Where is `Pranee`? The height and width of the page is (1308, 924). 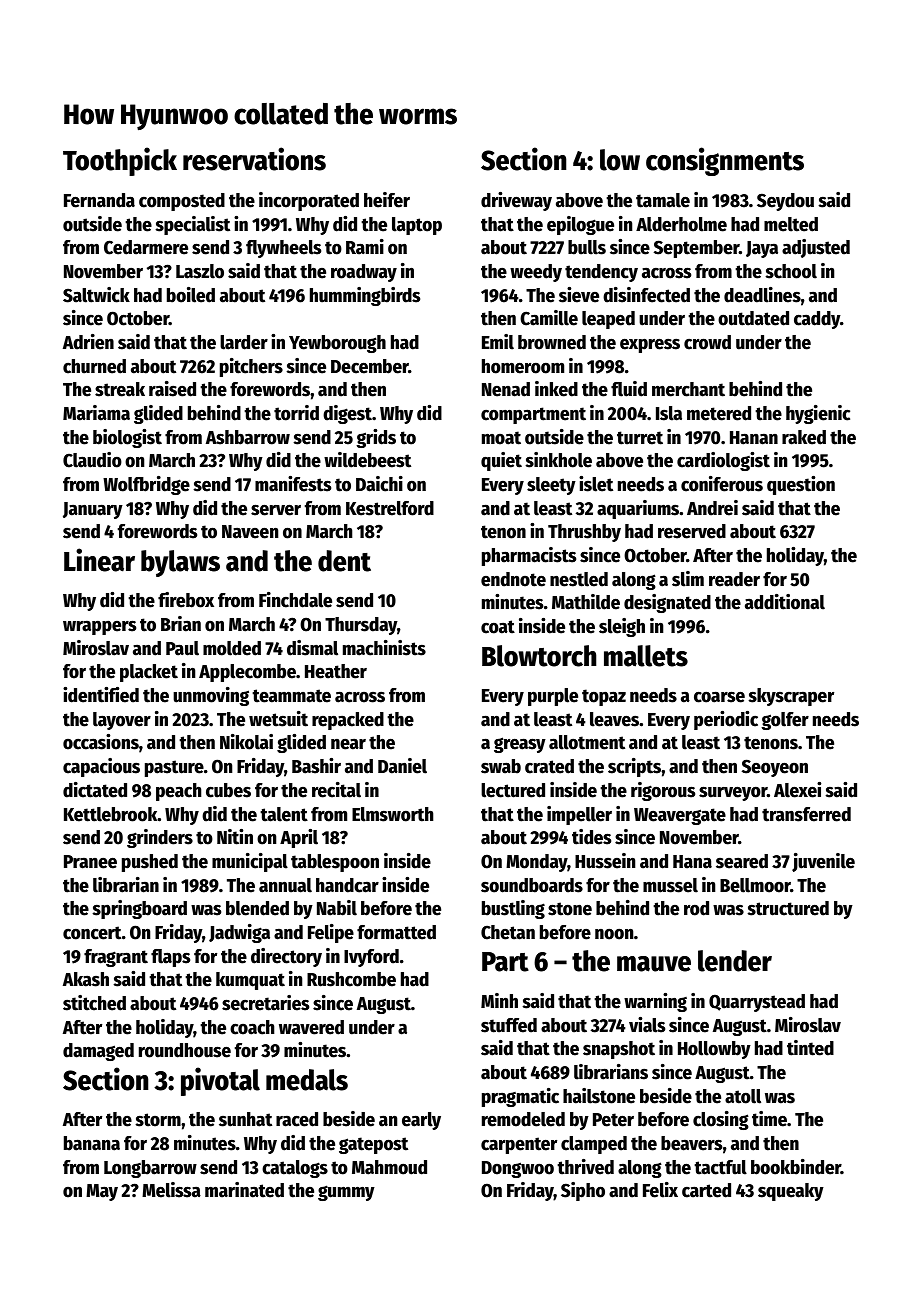
Pranee is located at coordinates (90, 862).
